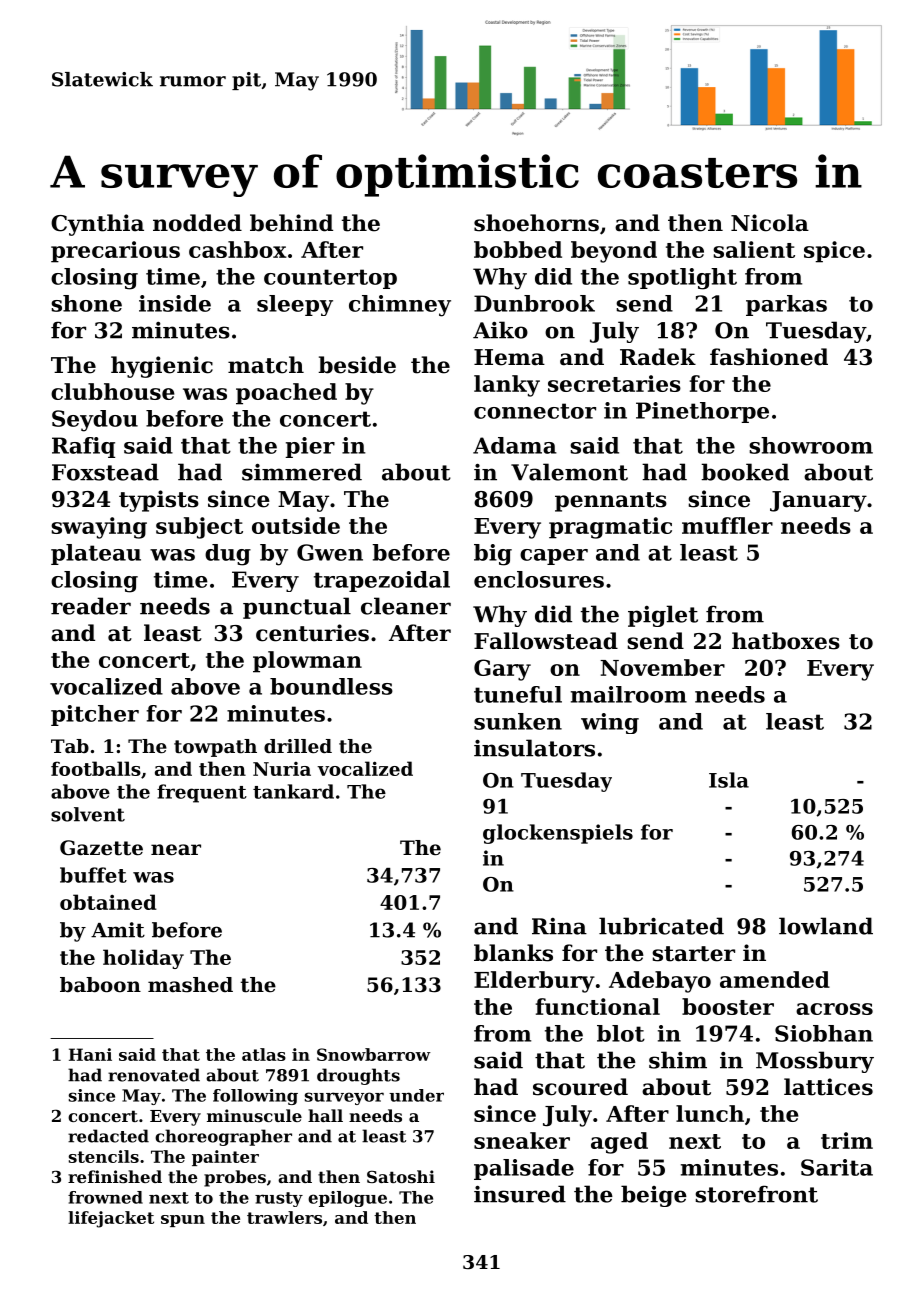  I want to click on hatboxes, so click(786, 641).
